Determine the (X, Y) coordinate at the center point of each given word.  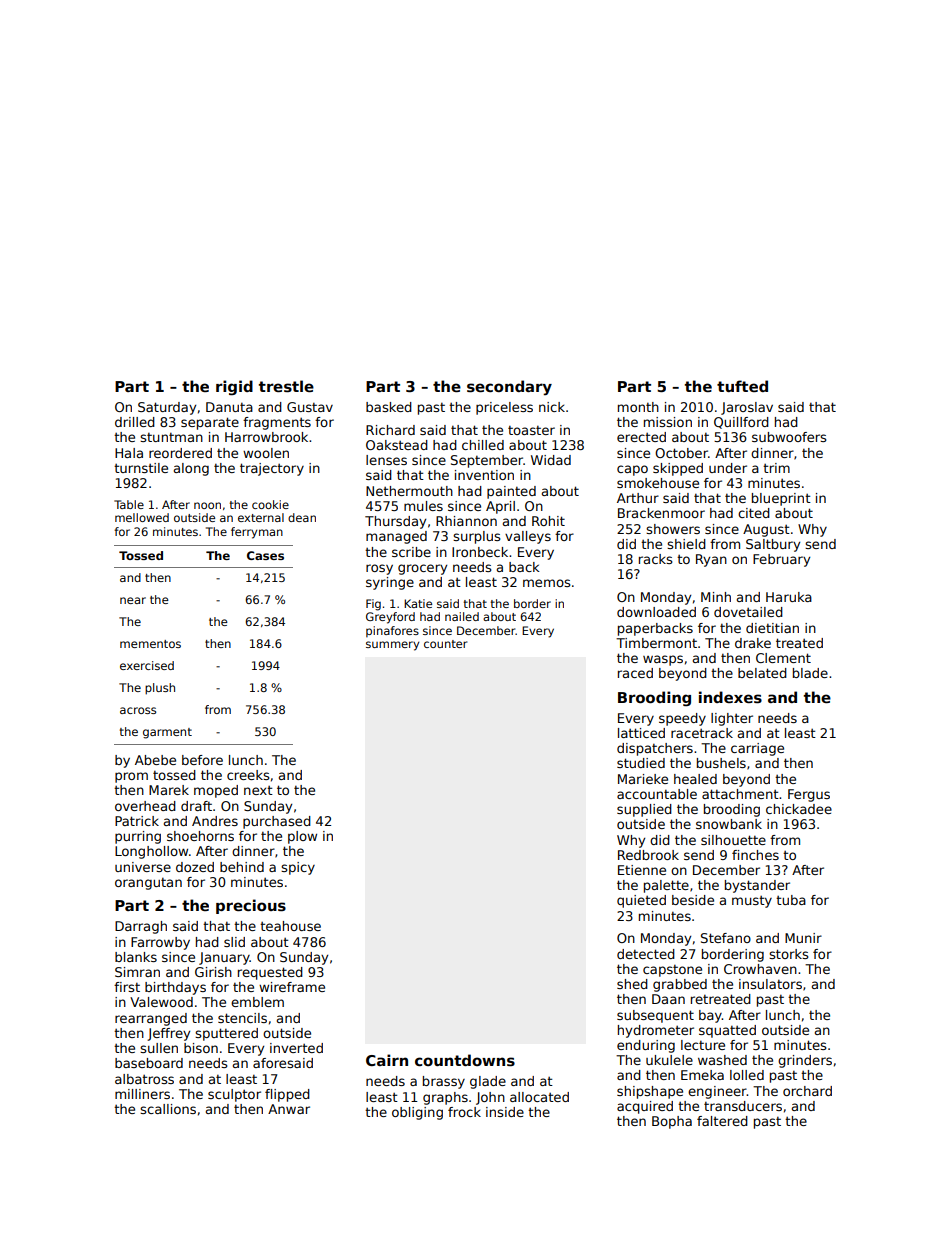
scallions (168, 1109)
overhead (145, 806)
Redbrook (648, 855)
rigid (234, 388)
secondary (509, 388)
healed (695, 779)
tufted (742, 386)
